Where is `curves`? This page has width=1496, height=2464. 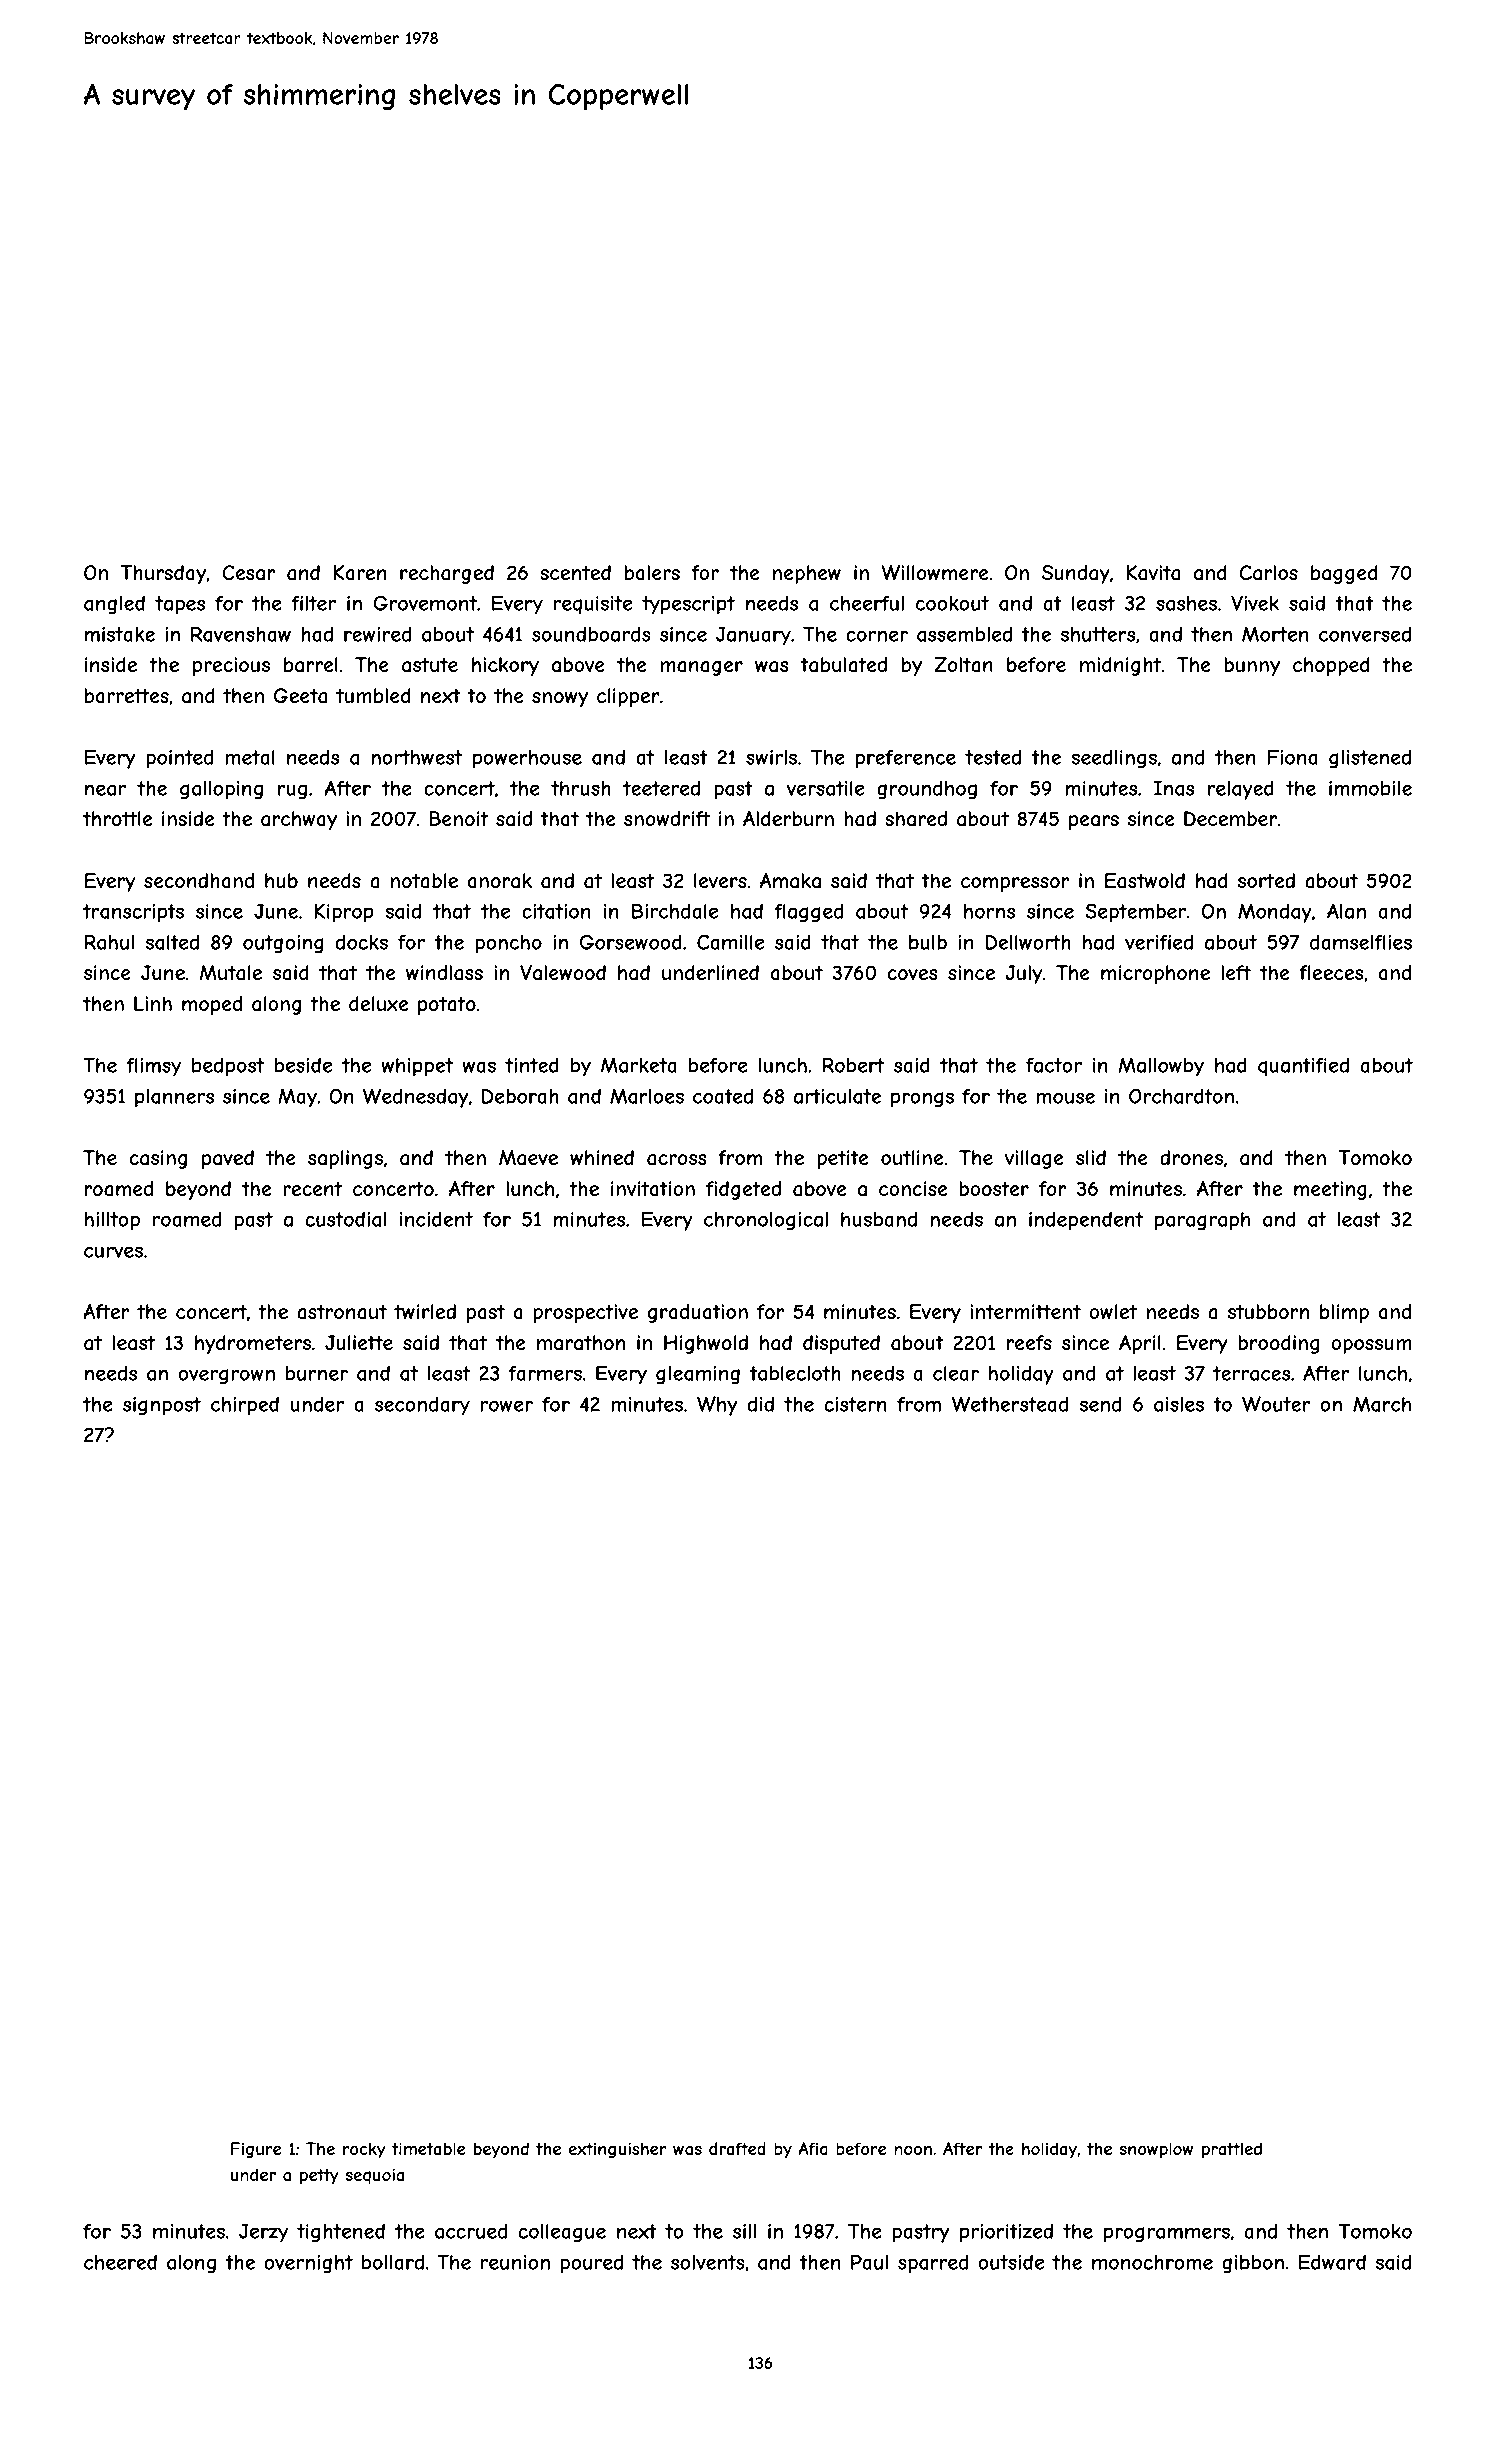 curves is located at coordinates (113, 1252).
